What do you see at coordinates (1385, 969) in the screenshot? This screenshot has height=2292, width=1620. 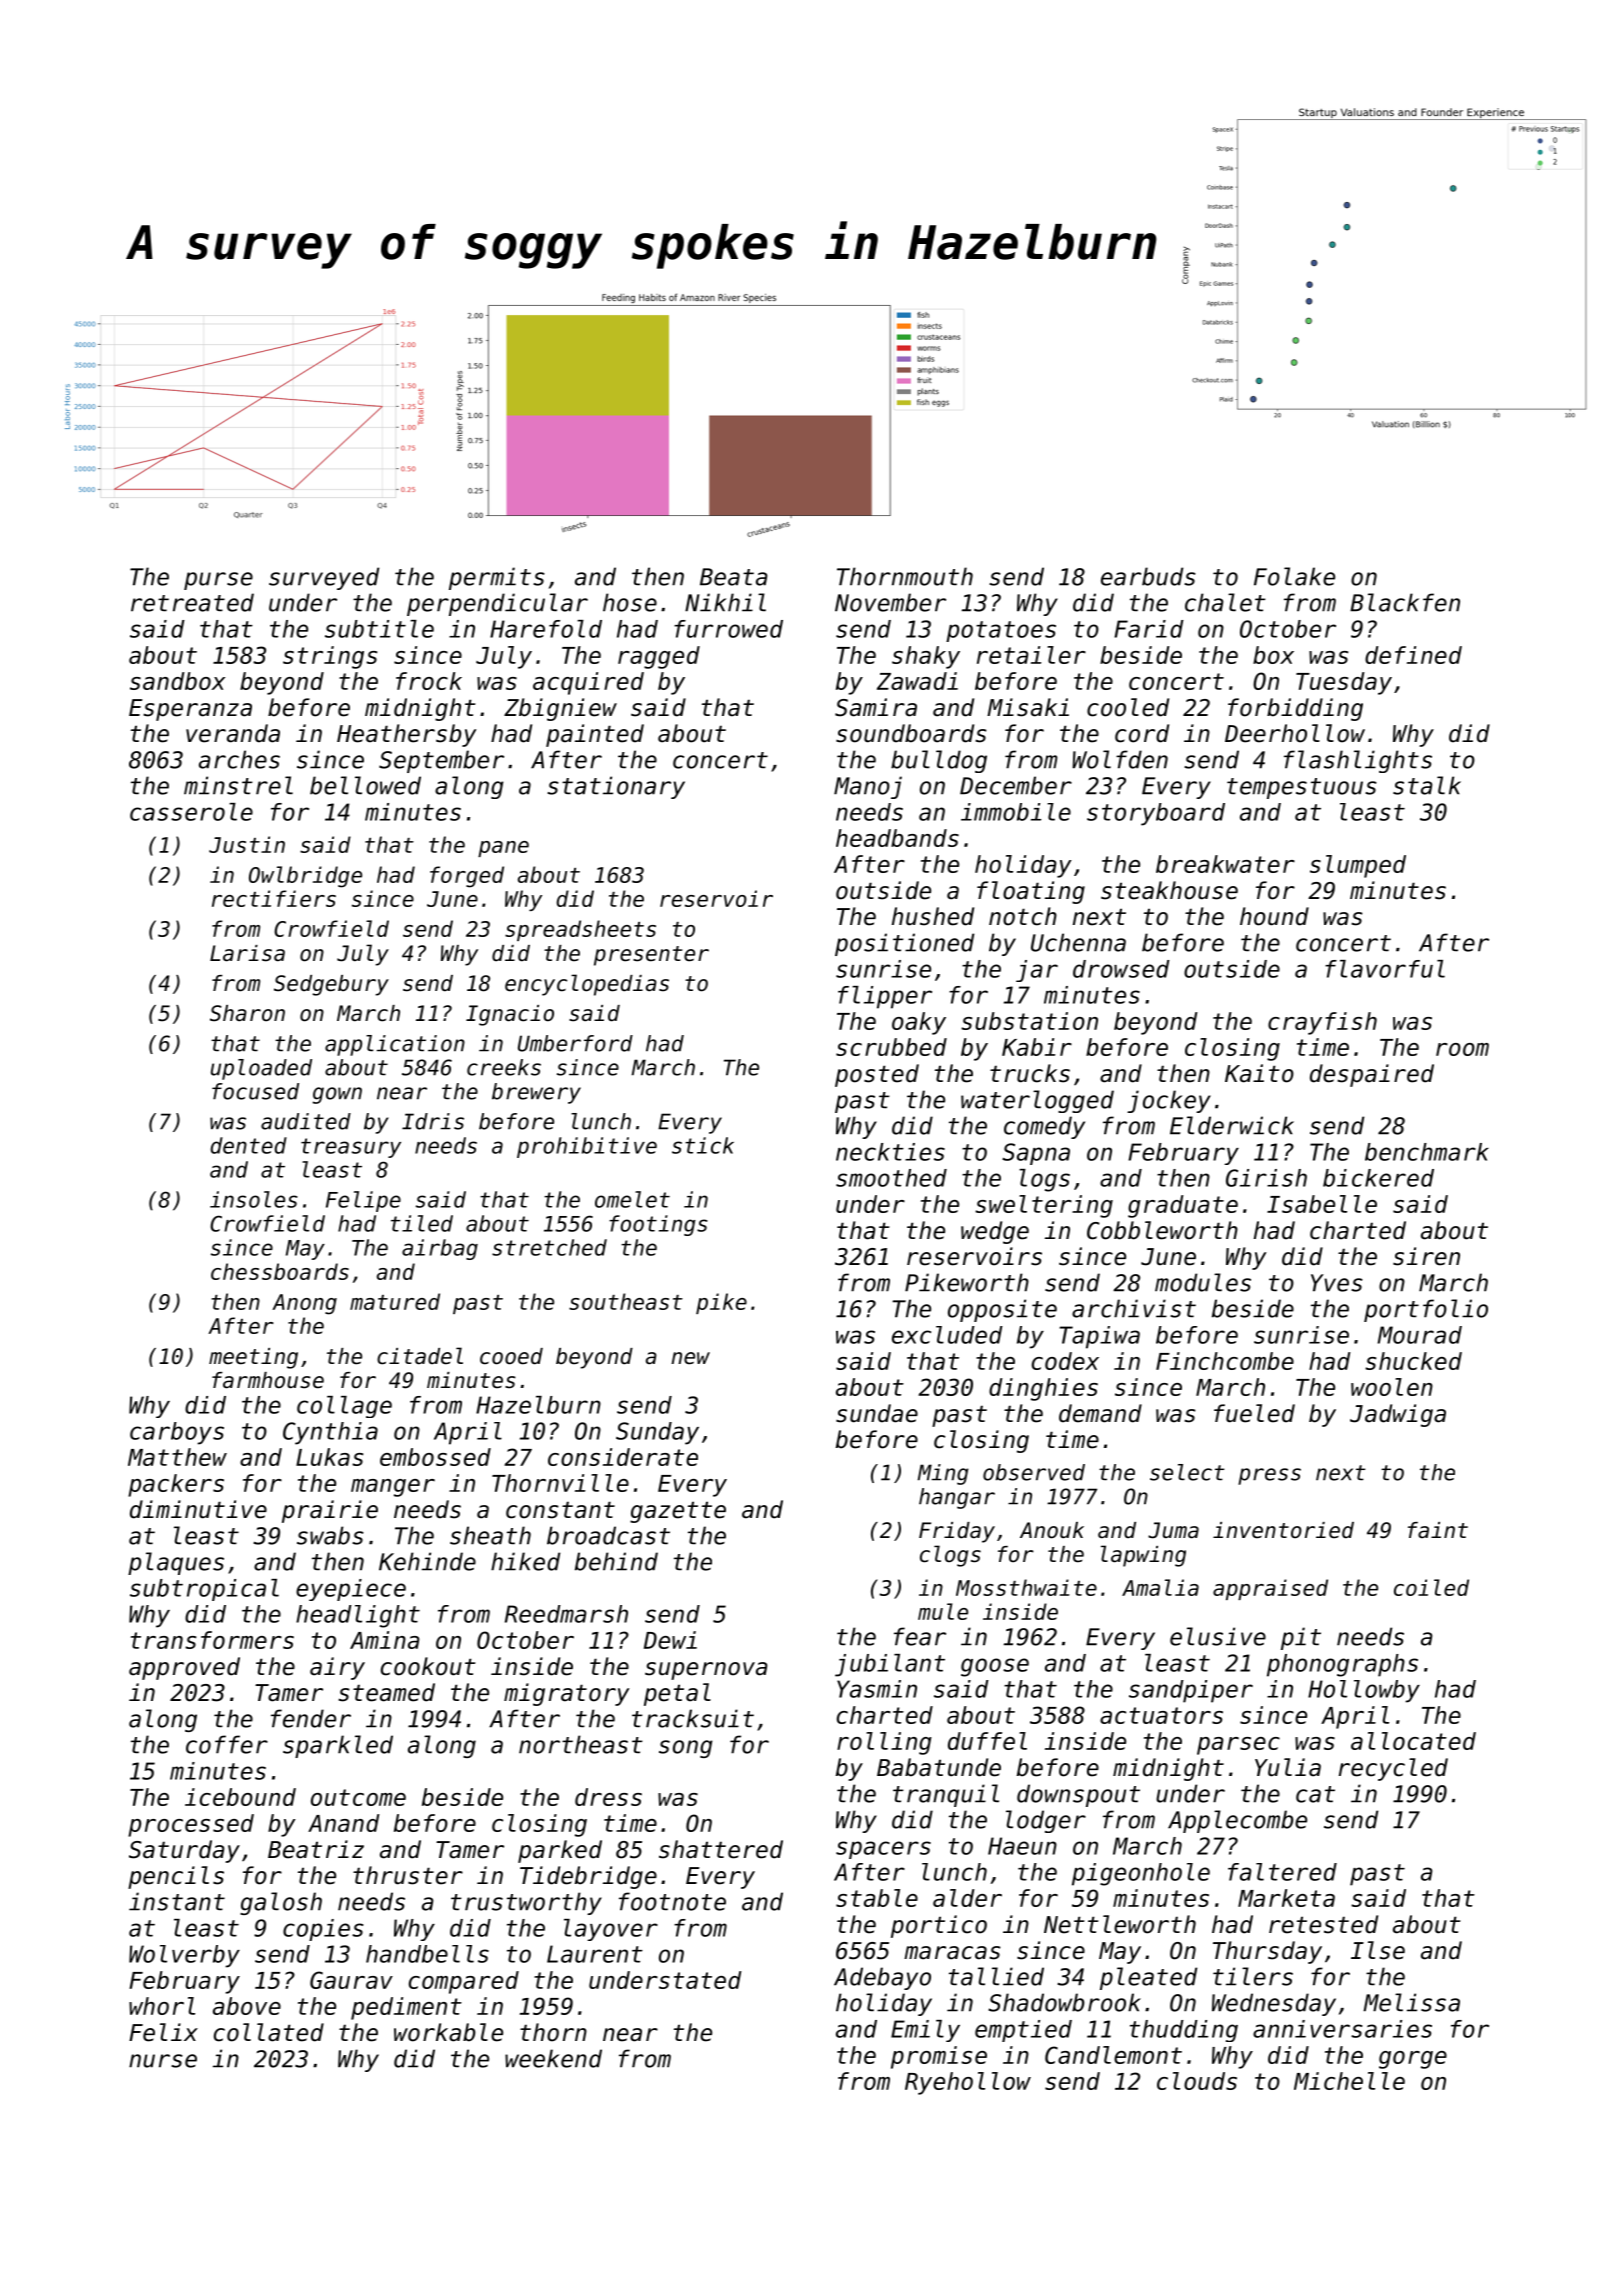 I see `flavorful` at bounding box center [1385, 969].
